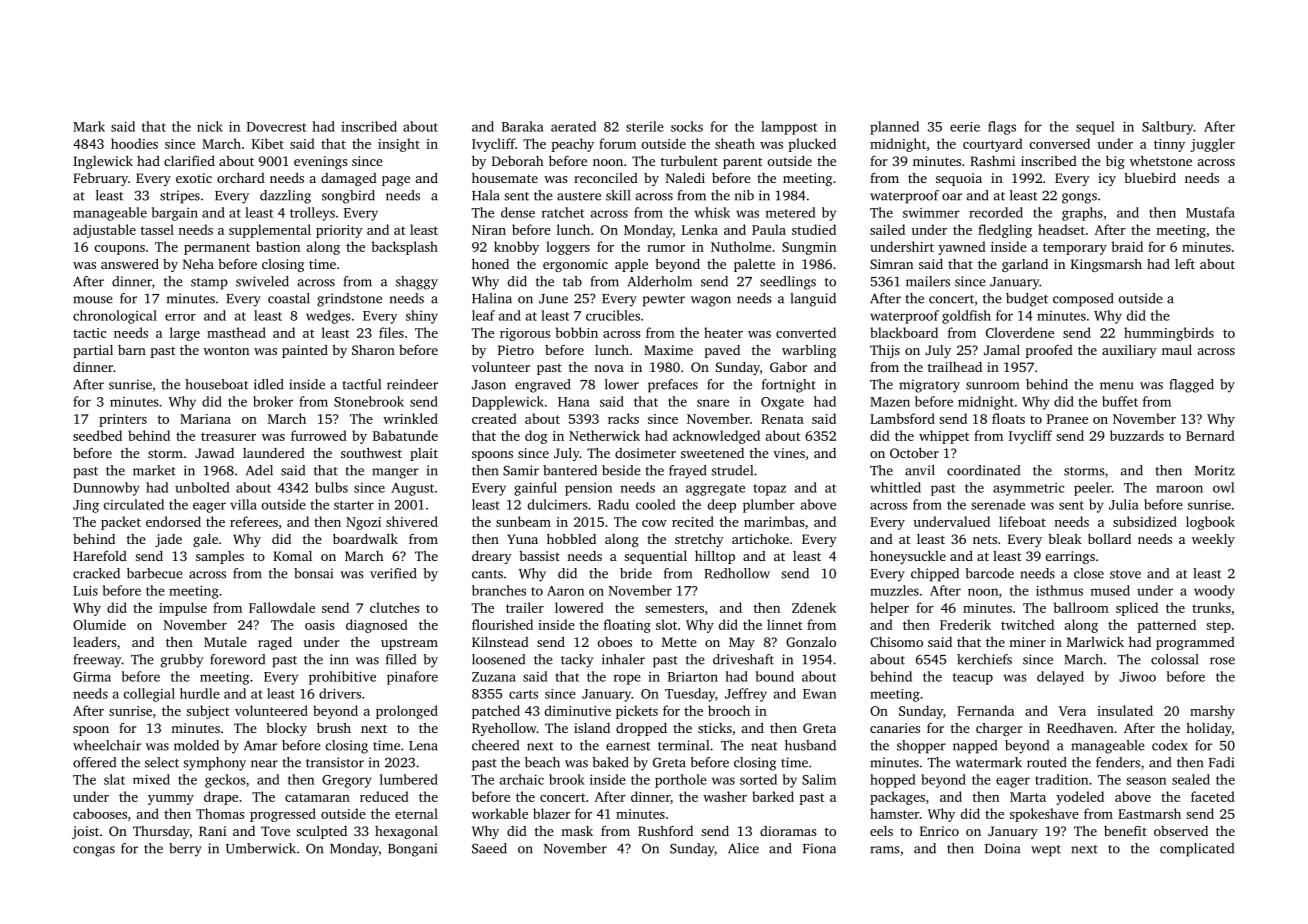 This screenshot has width=1308, height=924. Describe the element at coordinates (615, 642) in the screenshot. I see `oboes` at that location.
